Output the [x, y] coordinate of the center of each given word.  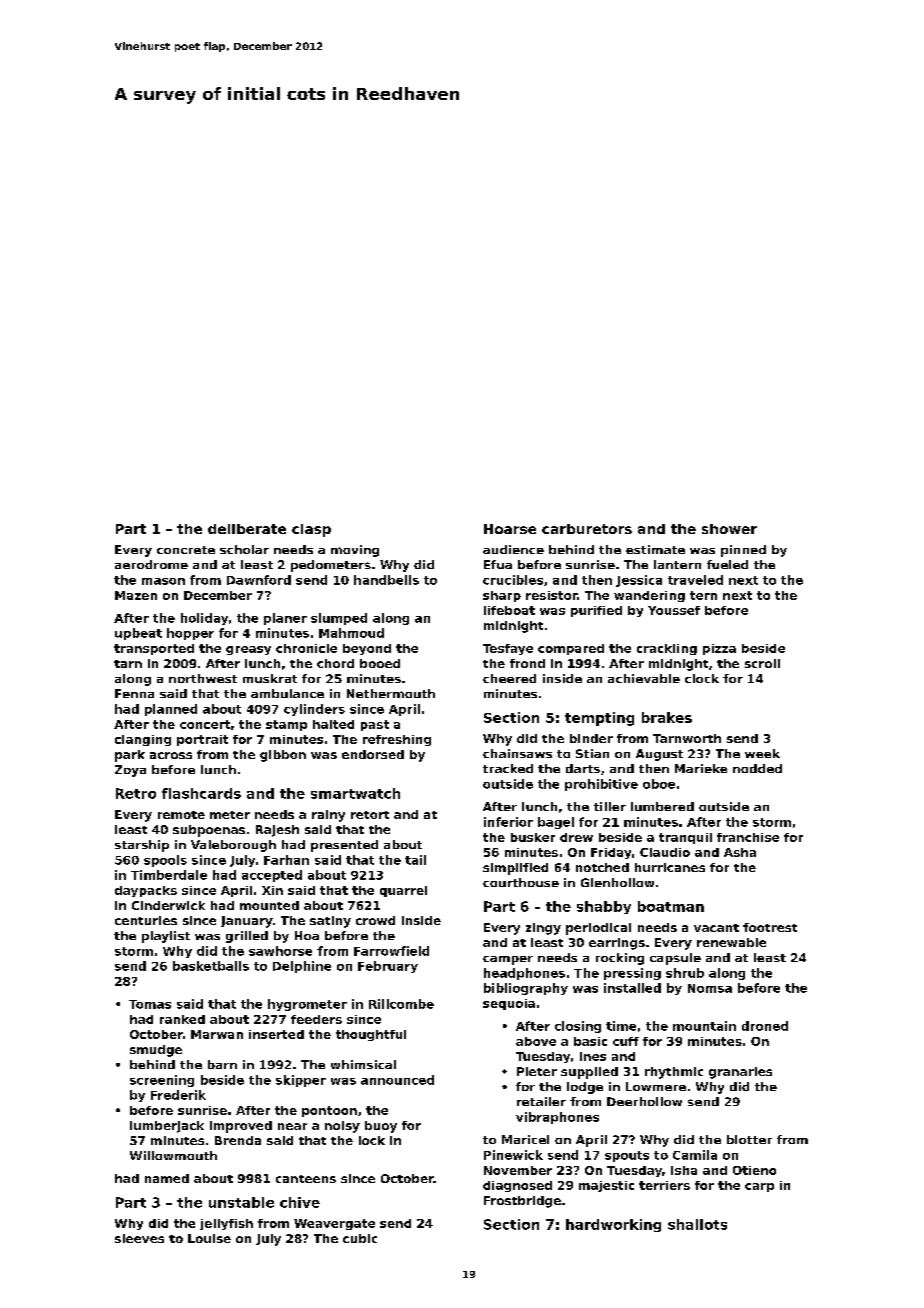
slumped [339, 619]
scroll [762, 663]
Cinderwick [168, 905]
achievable [644, 678]
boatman [671, 906]
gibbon [283, 756]
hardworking [613, 1225]
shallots [697, 1224]
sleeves [139, 1238]
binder [591, 738]
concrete [186, 550]
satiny [330, 922]
